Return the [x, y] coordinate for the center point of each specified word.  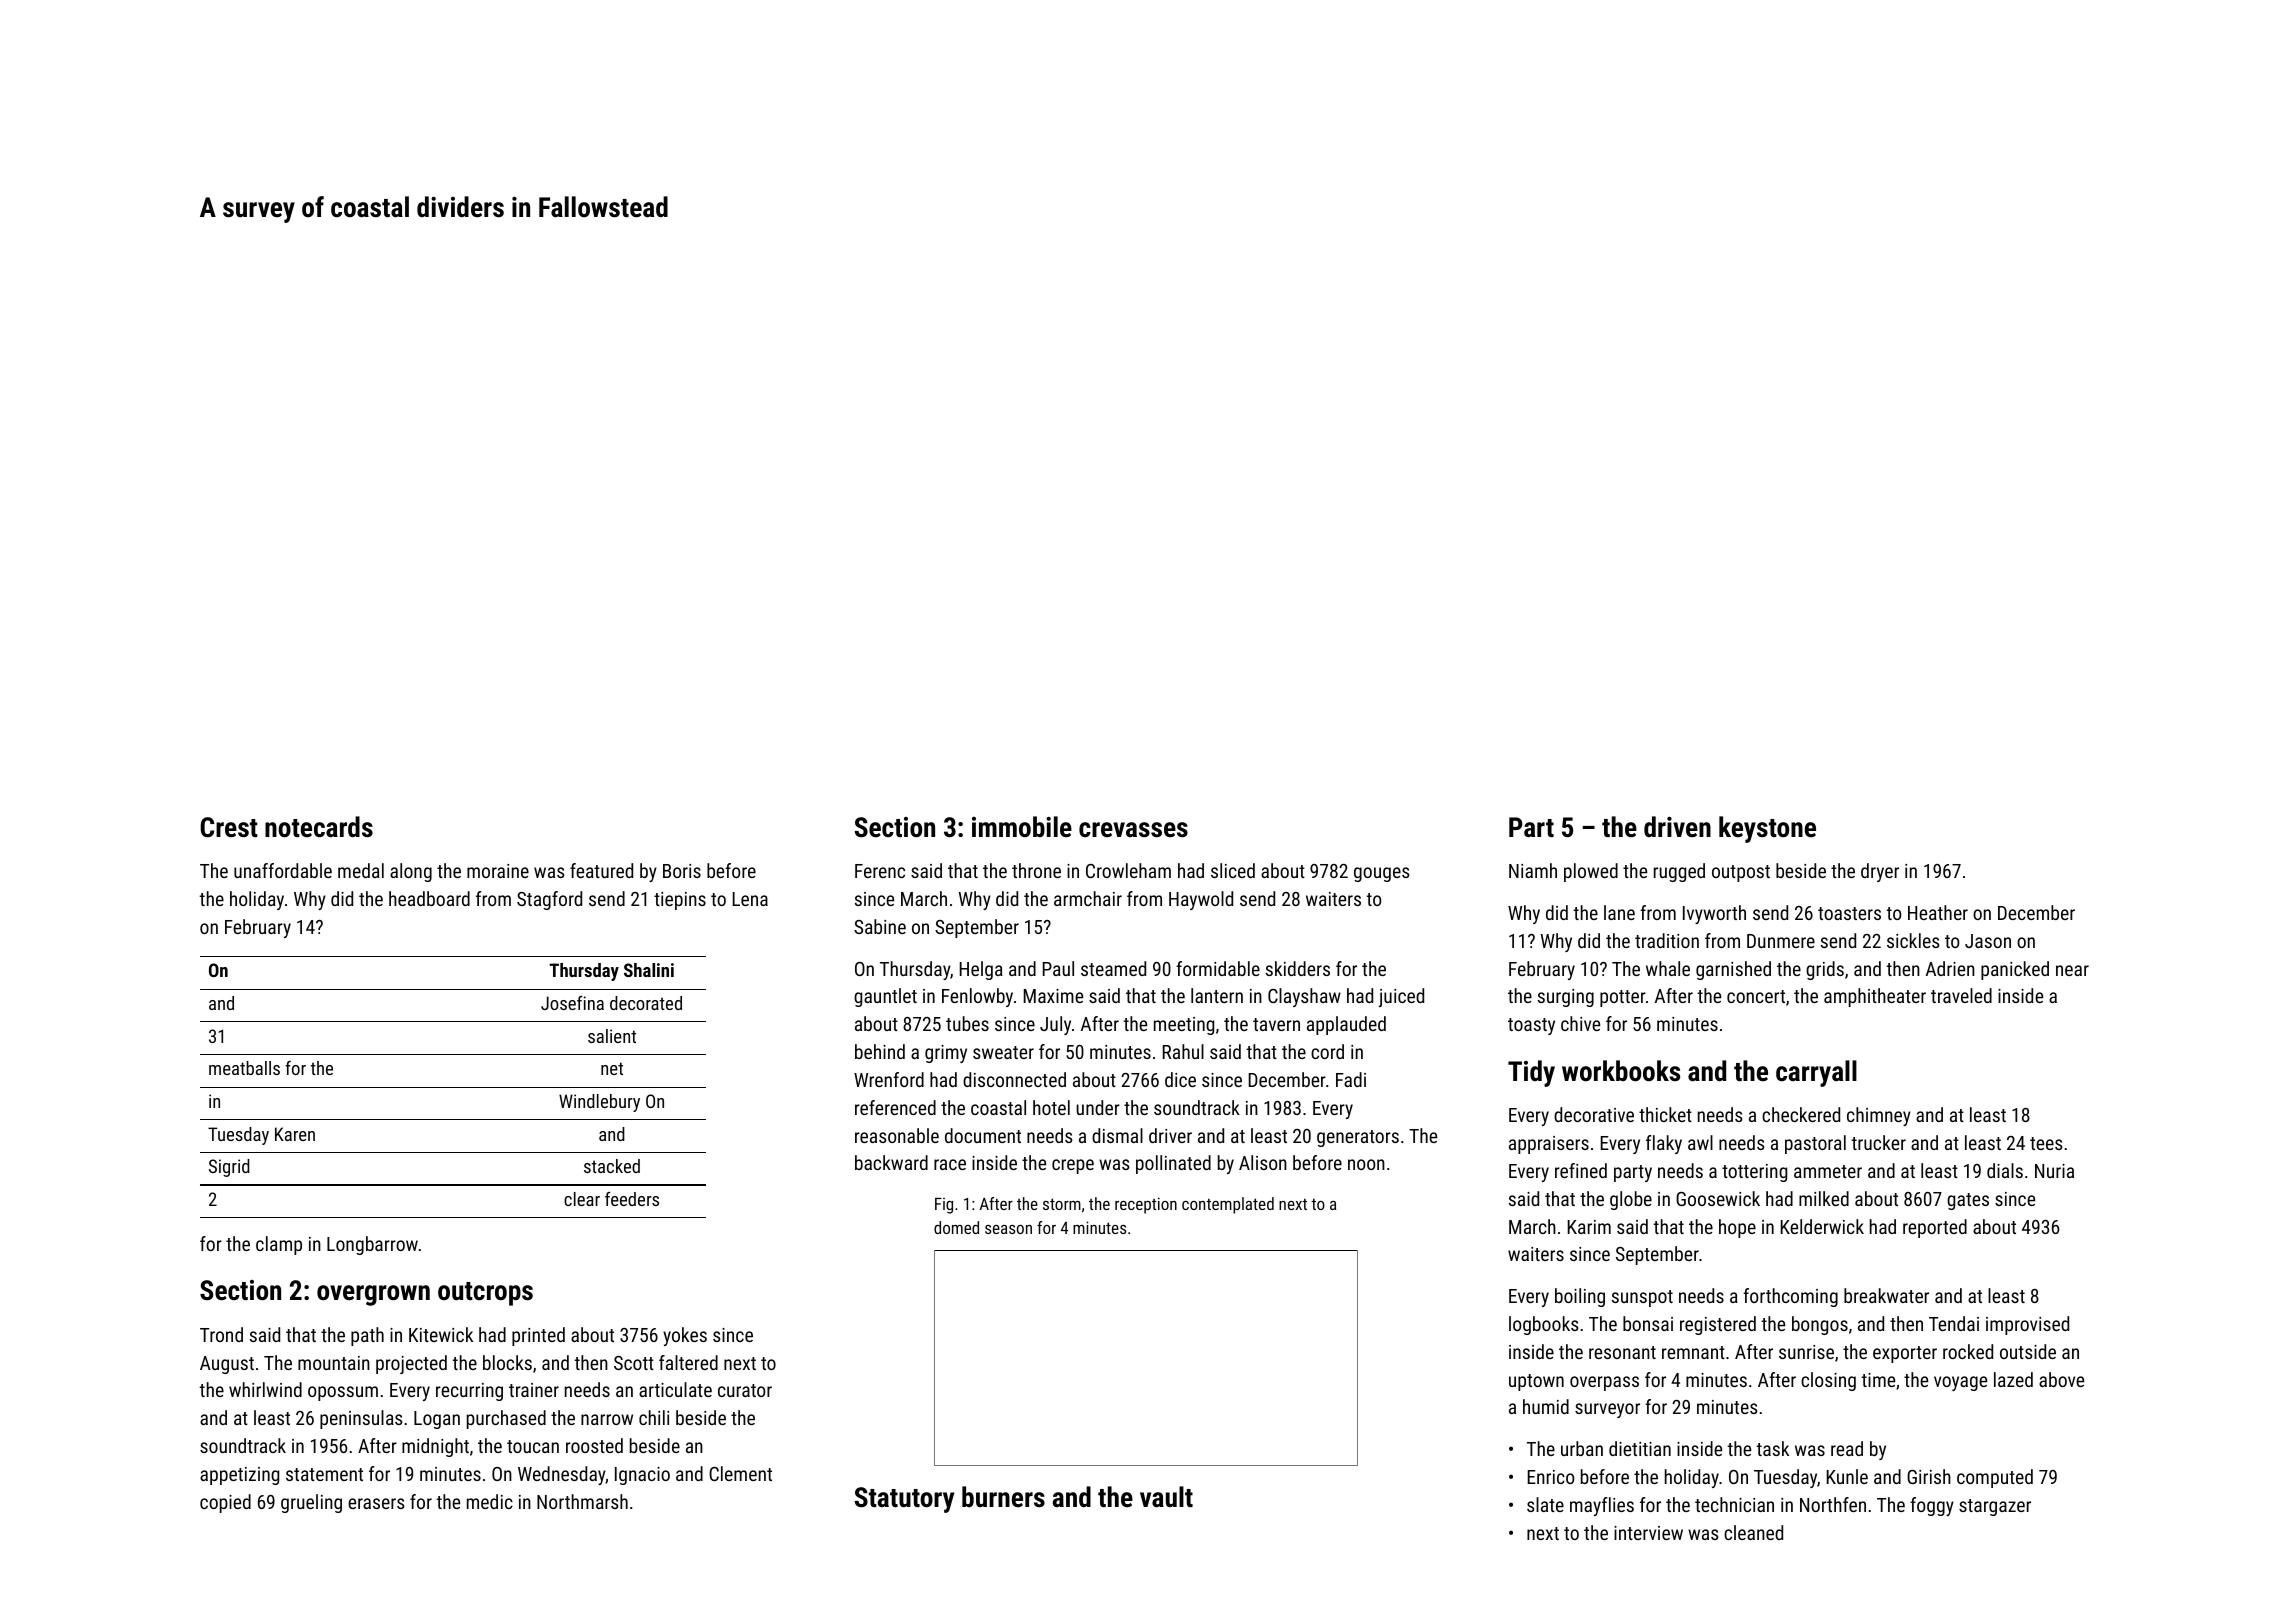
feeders [632, 1199]
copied [225, 1503]
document [983, 1135]
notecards [319, 827]
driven [1677, 827]
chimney [1879, 1116]
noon [1366, 1164]
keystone [1767, 829]
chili [654, 1417]
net [612, 1068]
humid [1546, 1406]
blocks [507, 1362]
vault [1166, 1497]
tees [2046, 1143]
